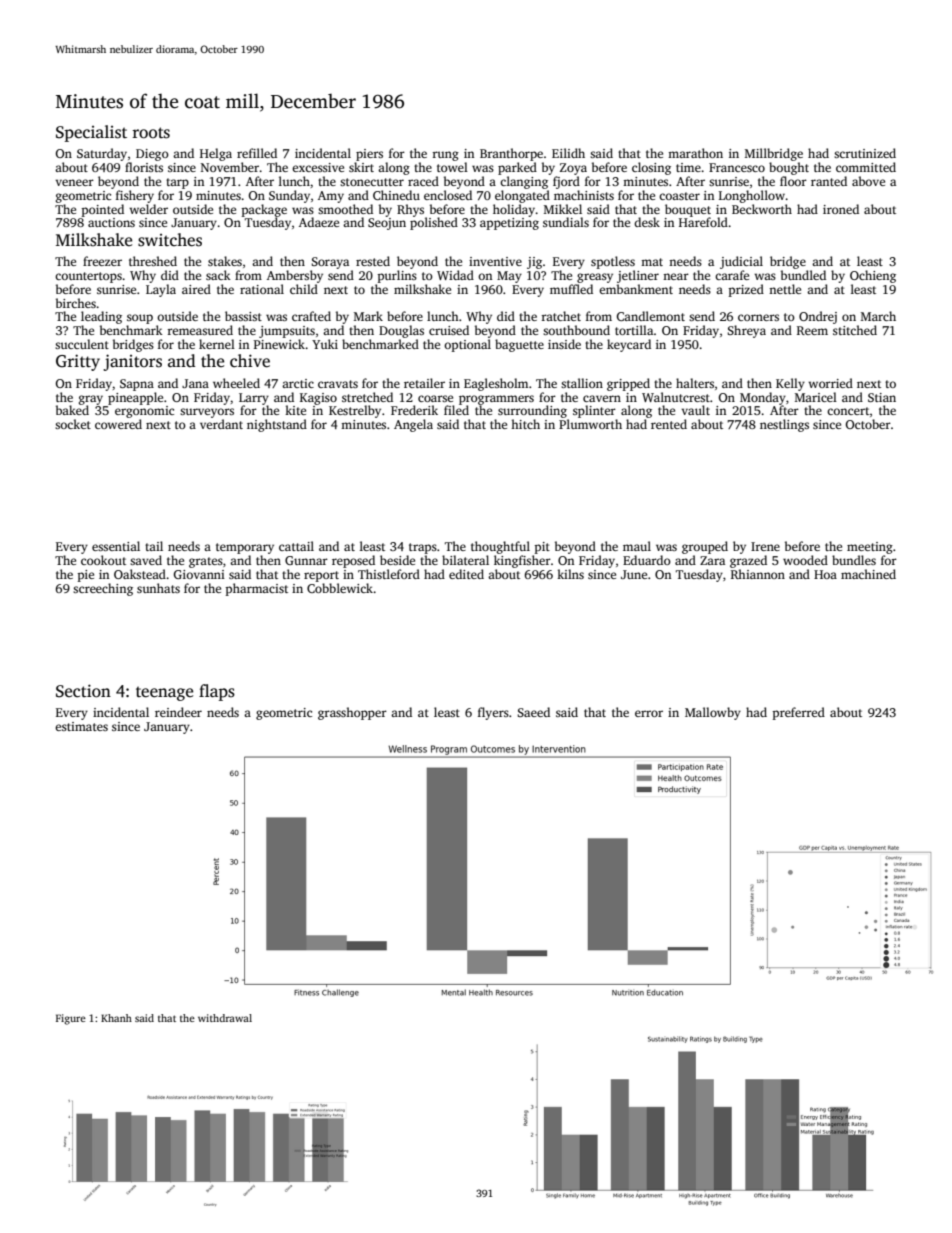  What do you see at coordinates (245, 548) in the image?
I see `temporary` at bounding box center [245, 548].
